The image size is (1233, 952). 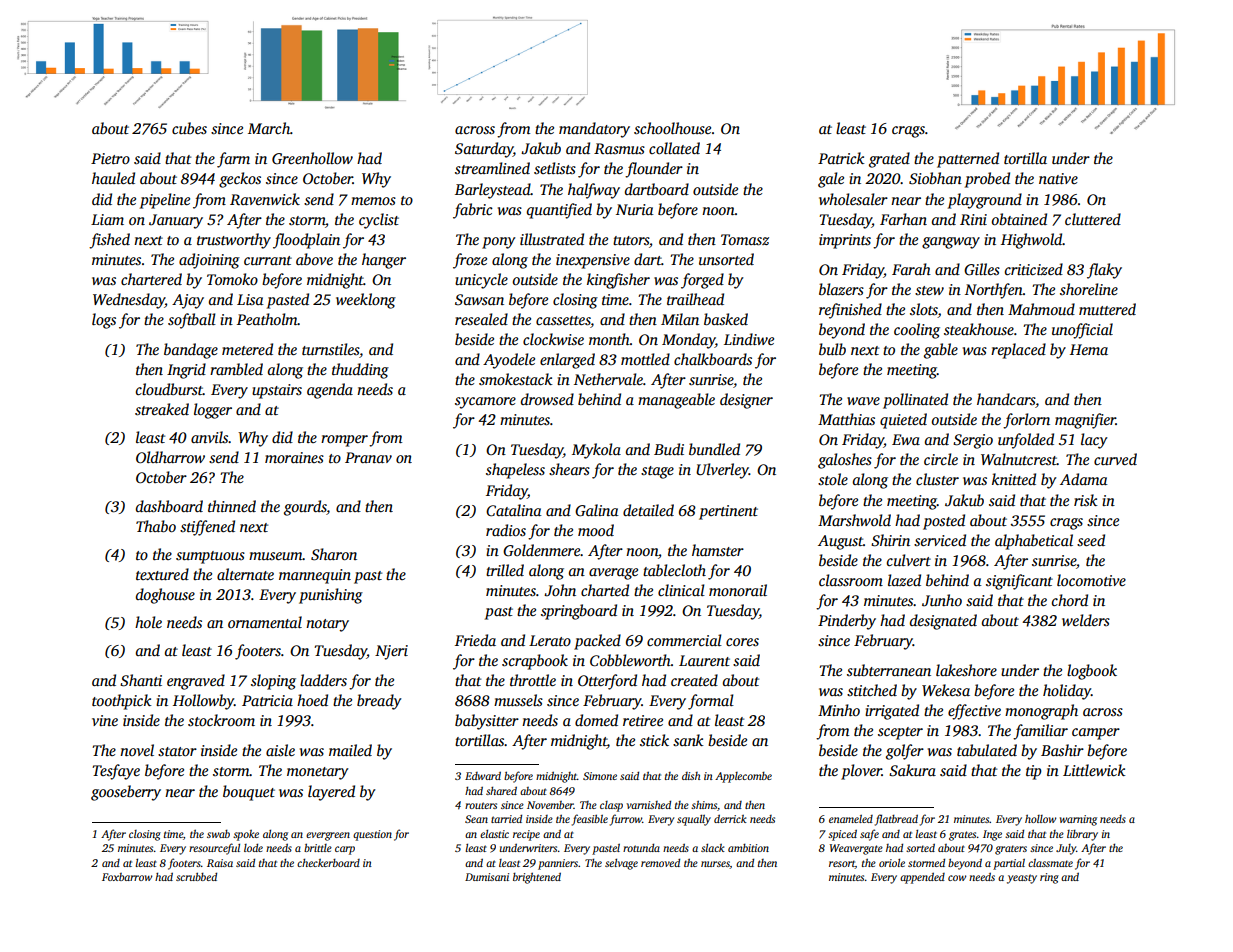 I want to click on Sawsan, so click(x=479, y=300).
